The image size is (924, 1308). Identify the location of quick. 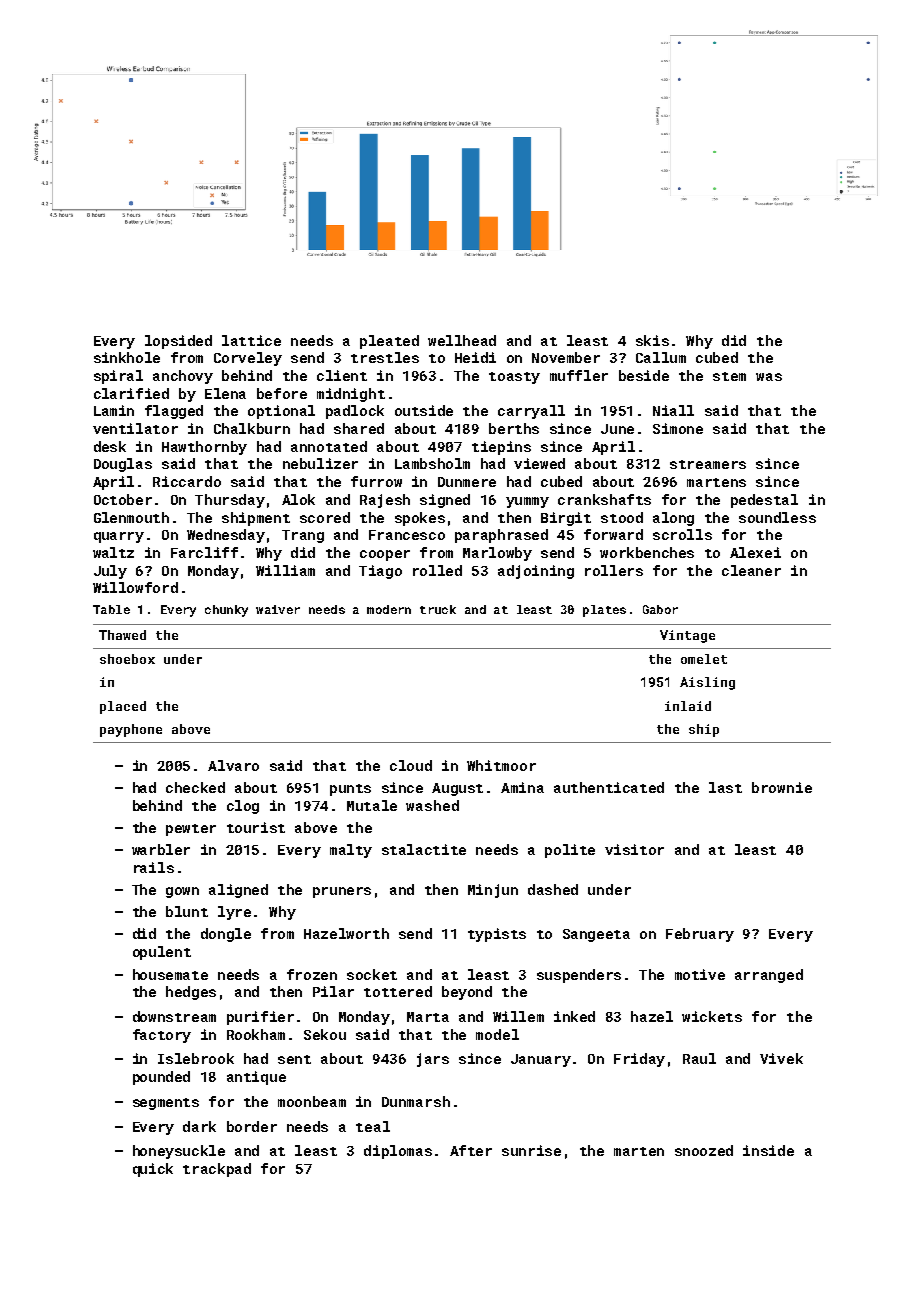
(153, 1170).
